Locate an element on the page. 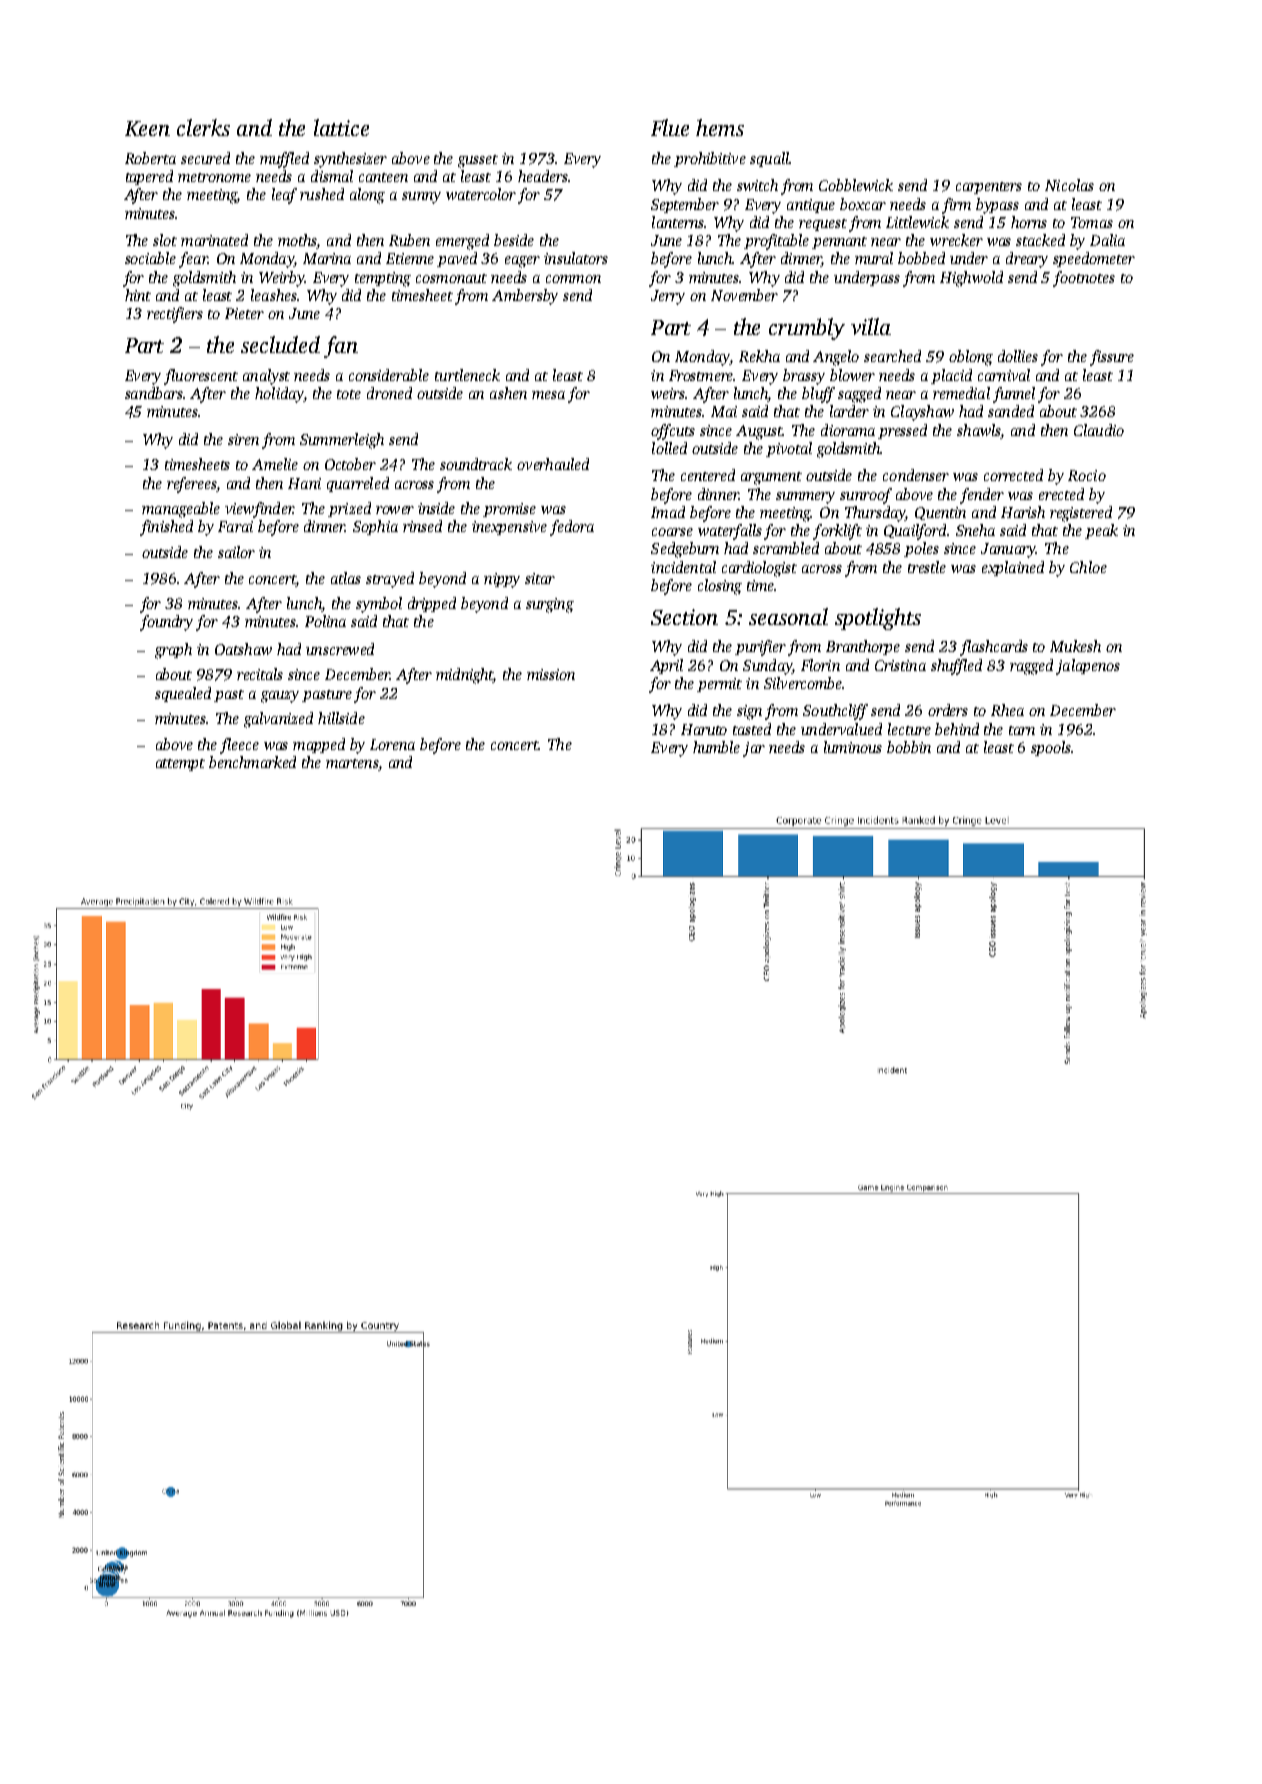 The image size is (1262, 1784). spotlights is located at coordinates (878, 619).
